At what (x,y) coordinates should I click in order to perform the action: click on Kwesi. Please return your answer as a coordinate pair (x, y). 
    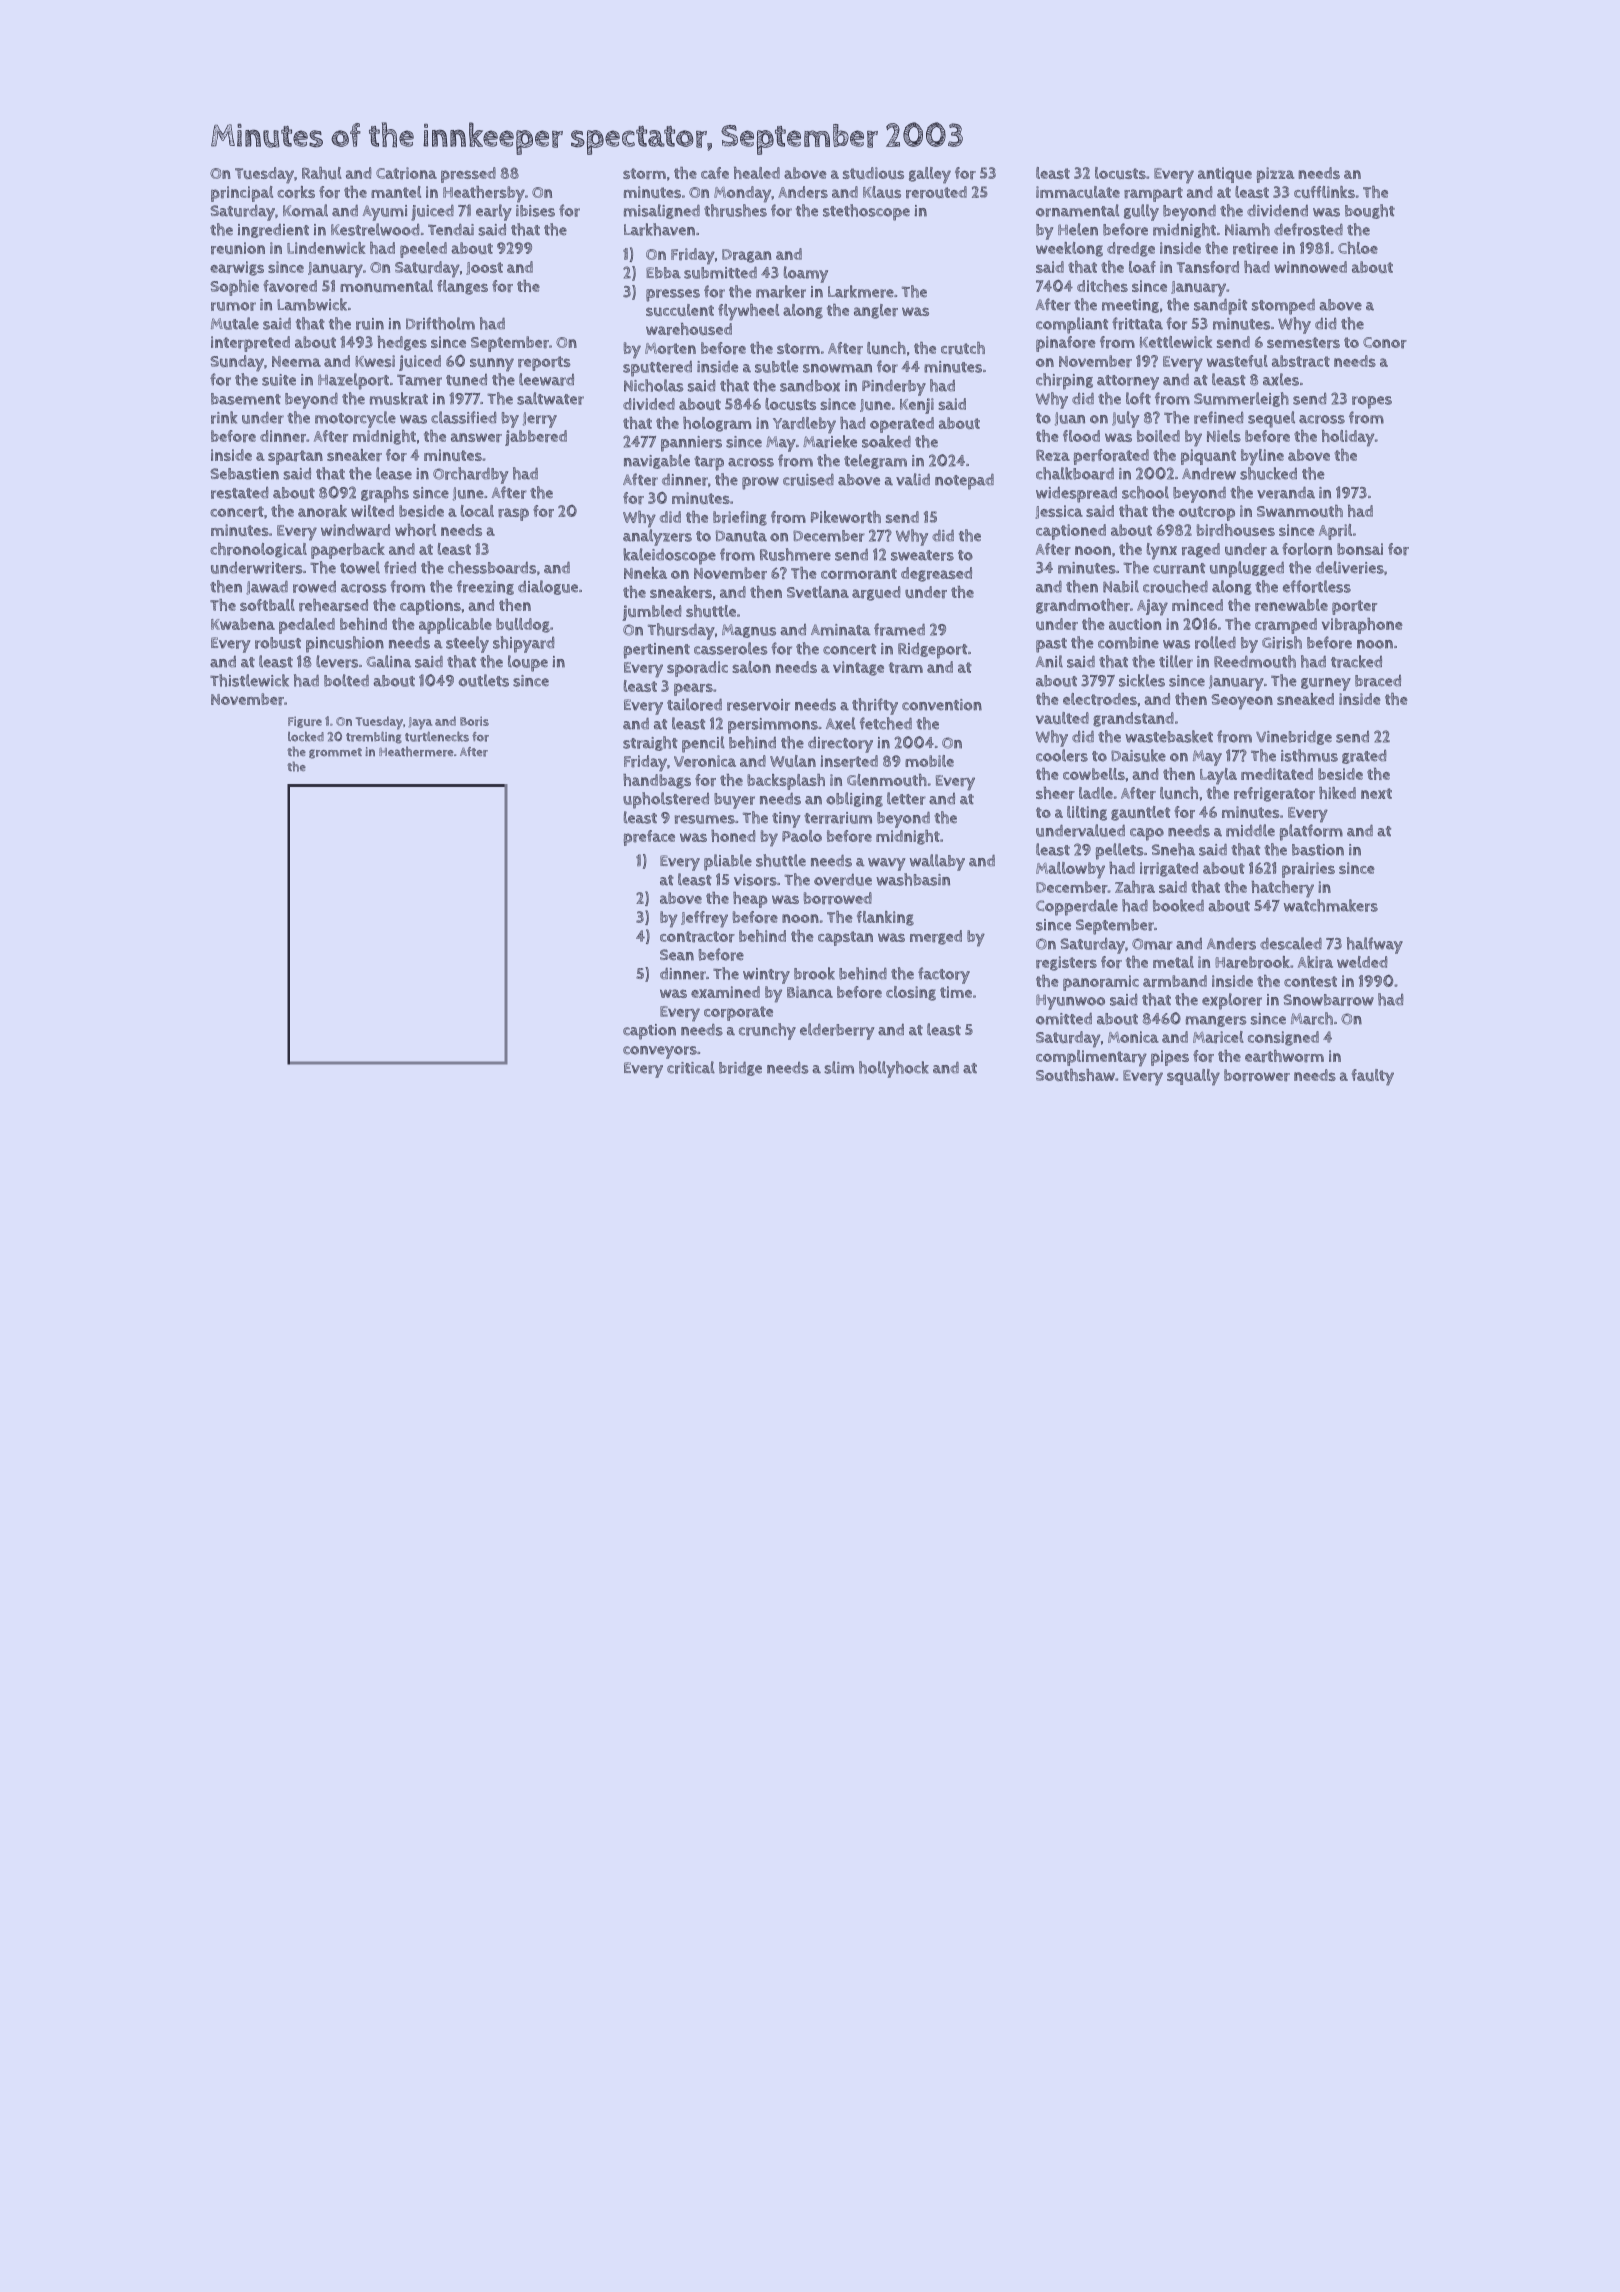
    Looking at the image, I should click on (375, 361).
